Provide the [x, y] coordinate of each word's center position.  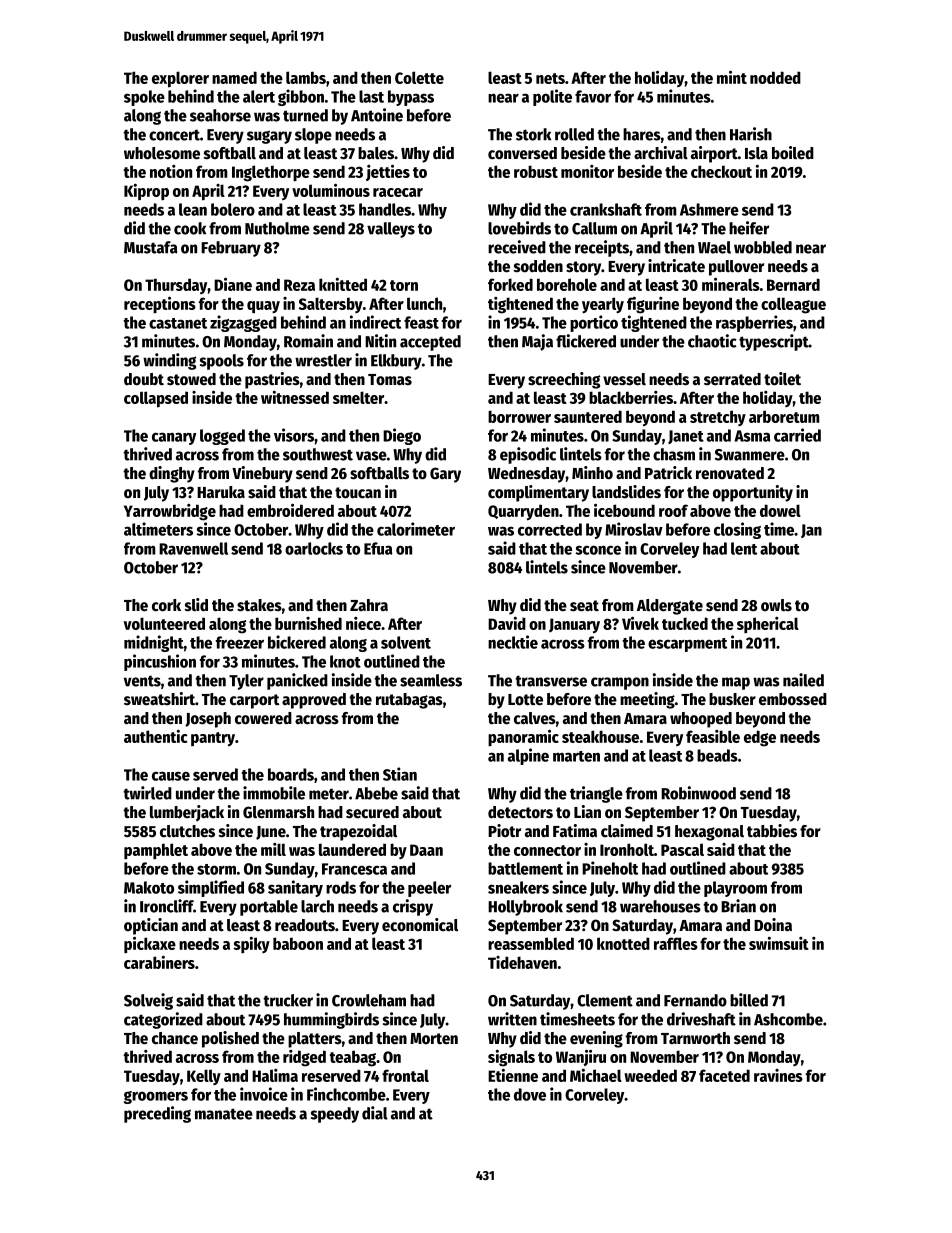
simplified [211, 888]
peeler [429, 889]
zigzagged [243, 323]
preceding [157, 1114]
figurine [653, 305]
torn [404, 285]
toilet [782, 379]
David [507, 623]
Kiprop [146, 192]
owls [776, 605]
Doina [773, 925]
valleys [391, 230]
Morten [434, 1039]
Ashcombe [788, 1019]
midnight [154, 643]
